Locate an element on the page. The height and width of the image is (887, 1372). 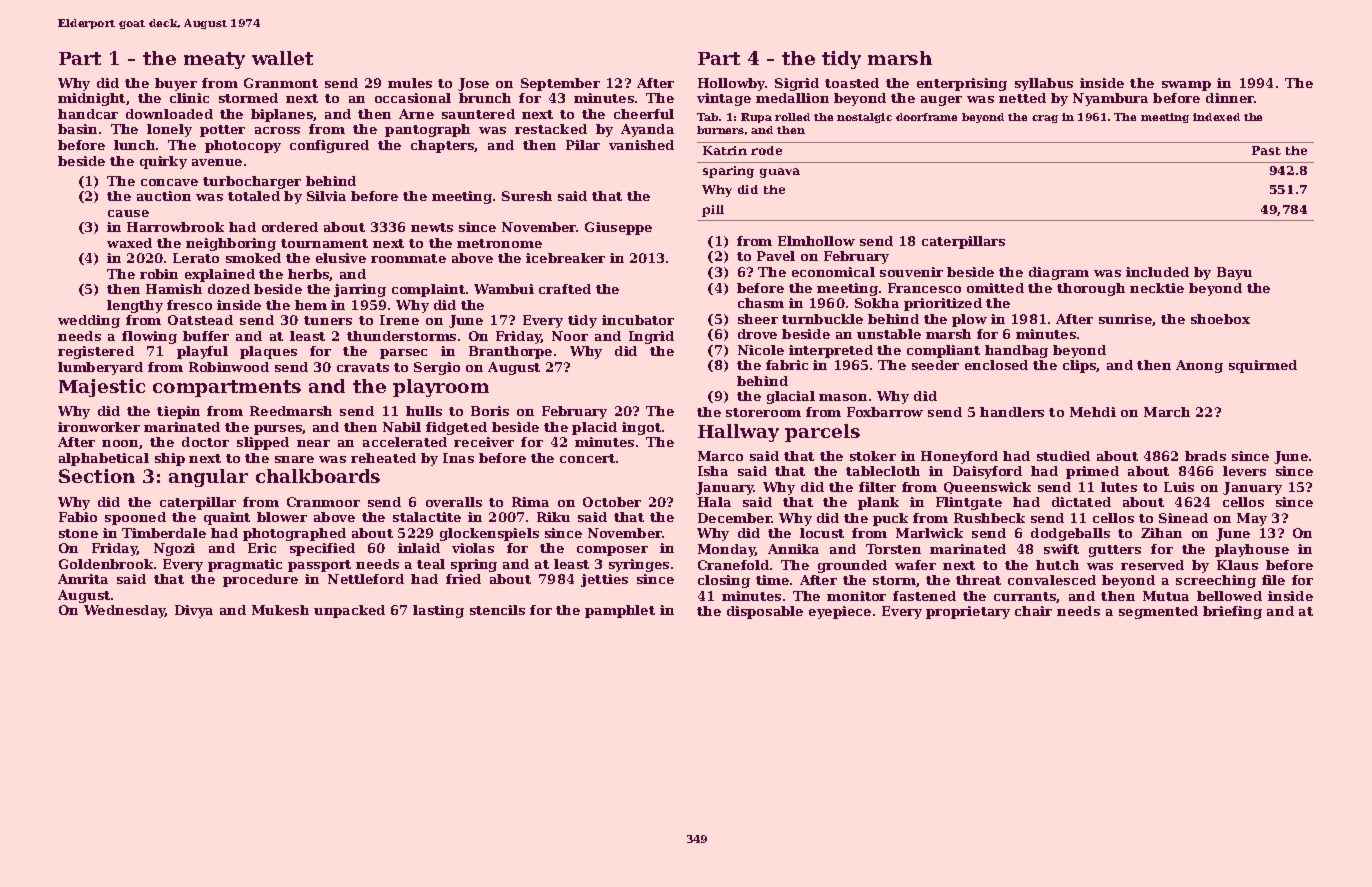
Luis is located at coordinates (1179, 487).
